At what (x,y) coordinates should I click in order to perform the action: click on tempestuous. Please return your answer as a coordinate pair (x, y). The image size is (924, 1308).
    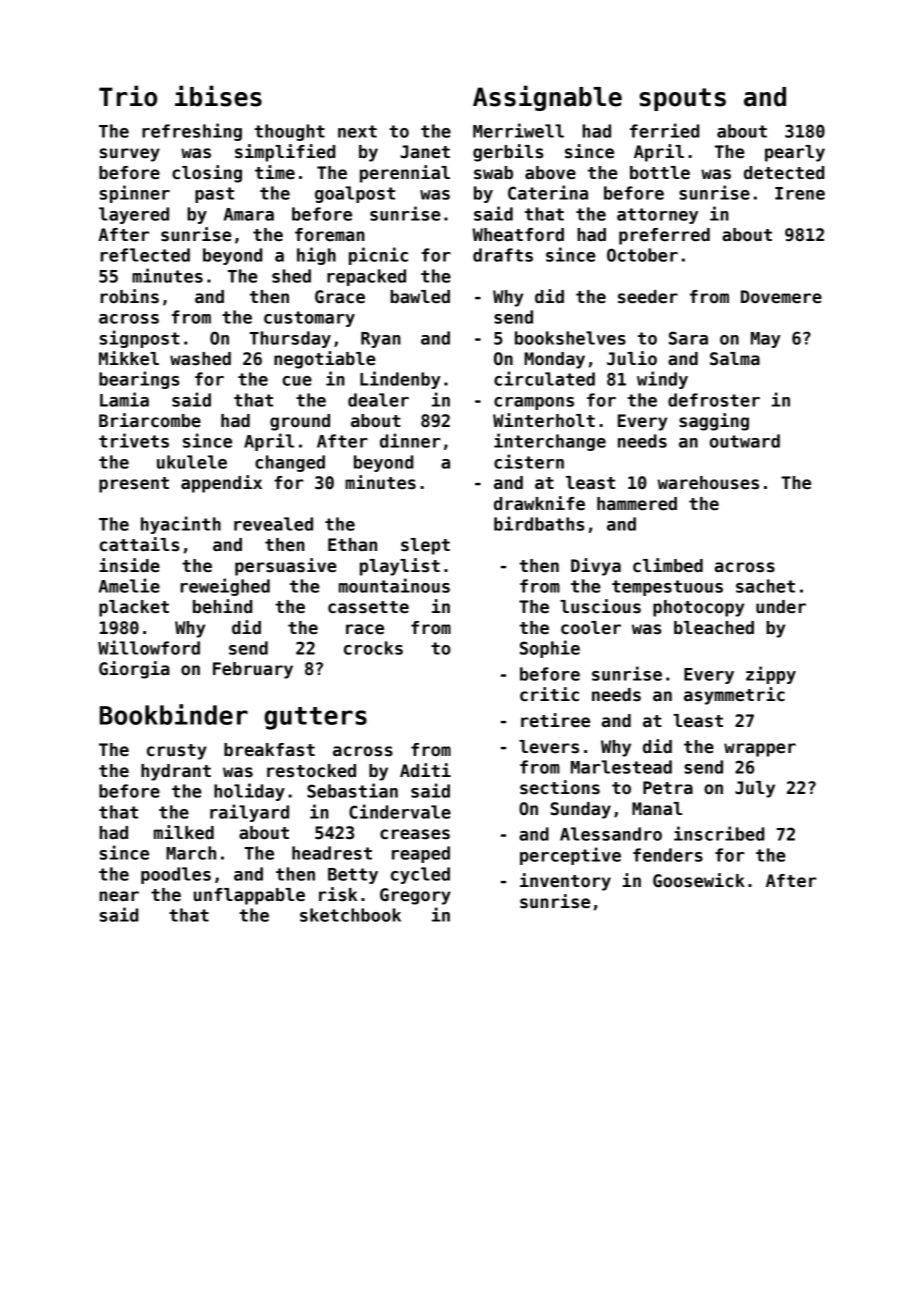
    Looking at the image, I should click on (667, 588).
